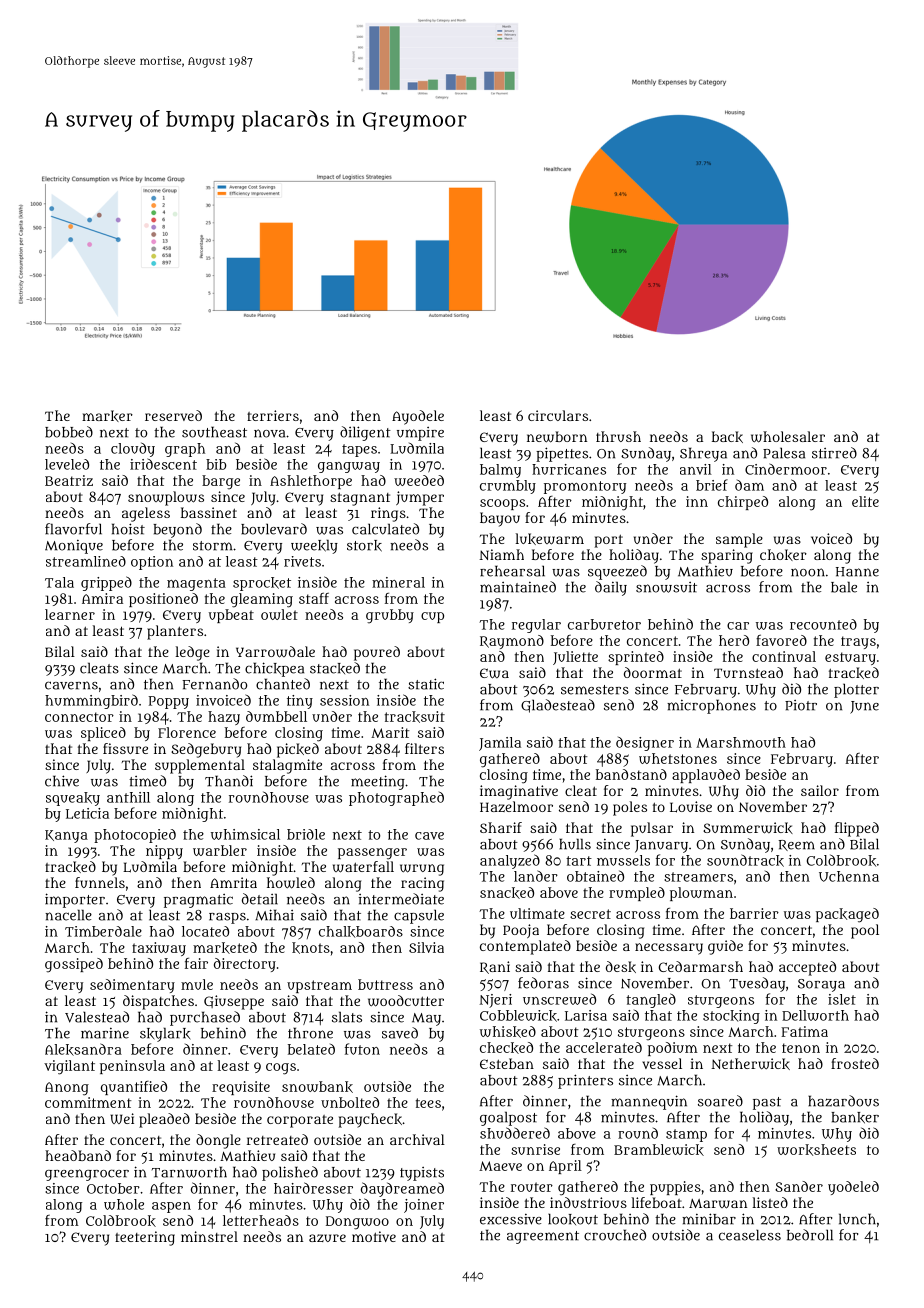 This image has height=1308, width=924. Describe the element at coordinates (66, 836) in the image. I see `Kanya` at that location.
